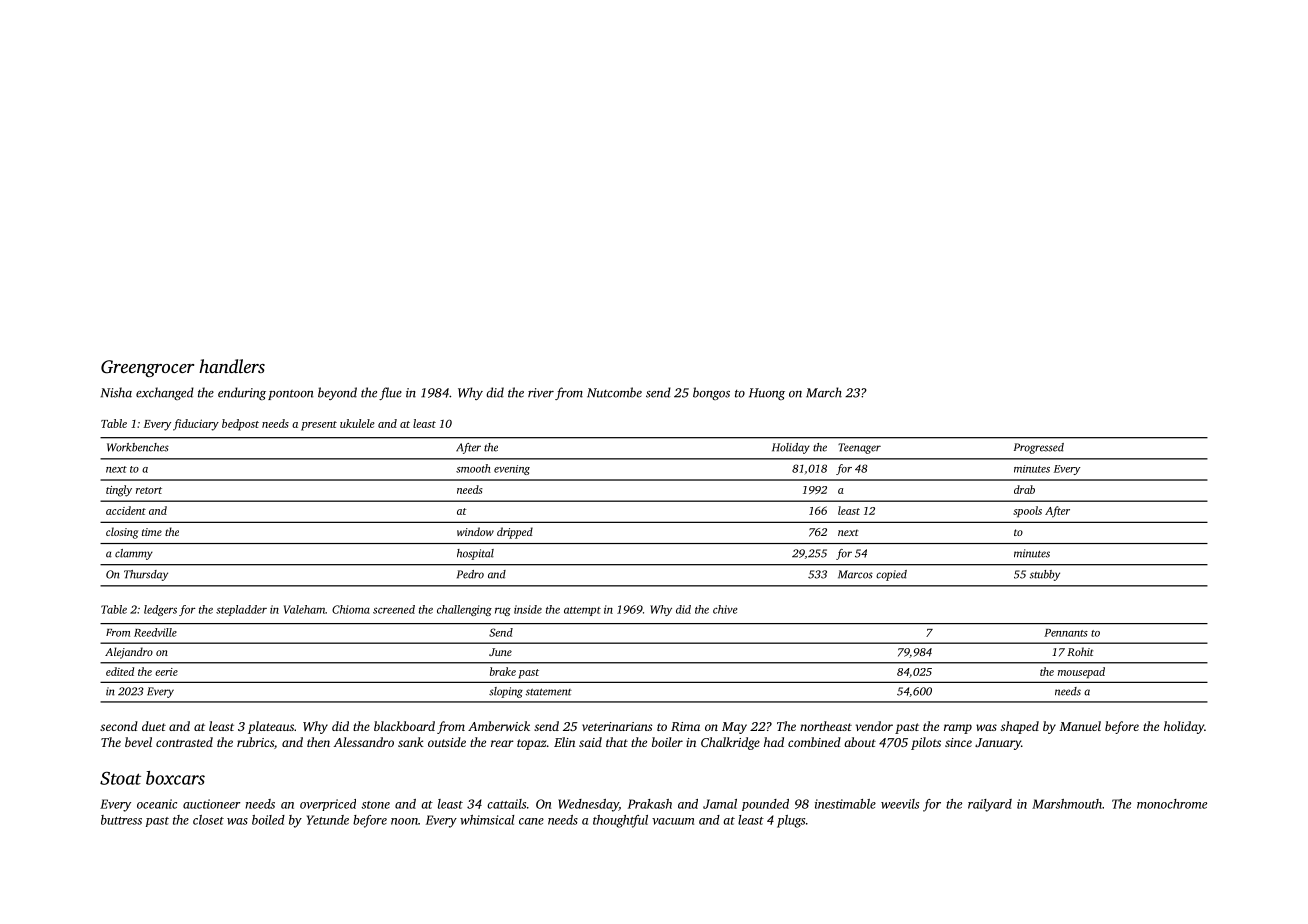 This page has width=1308, height=924. What do you see at coordinates (541, 393) in the page?
I see `river` at bounding box center [541, 393].
